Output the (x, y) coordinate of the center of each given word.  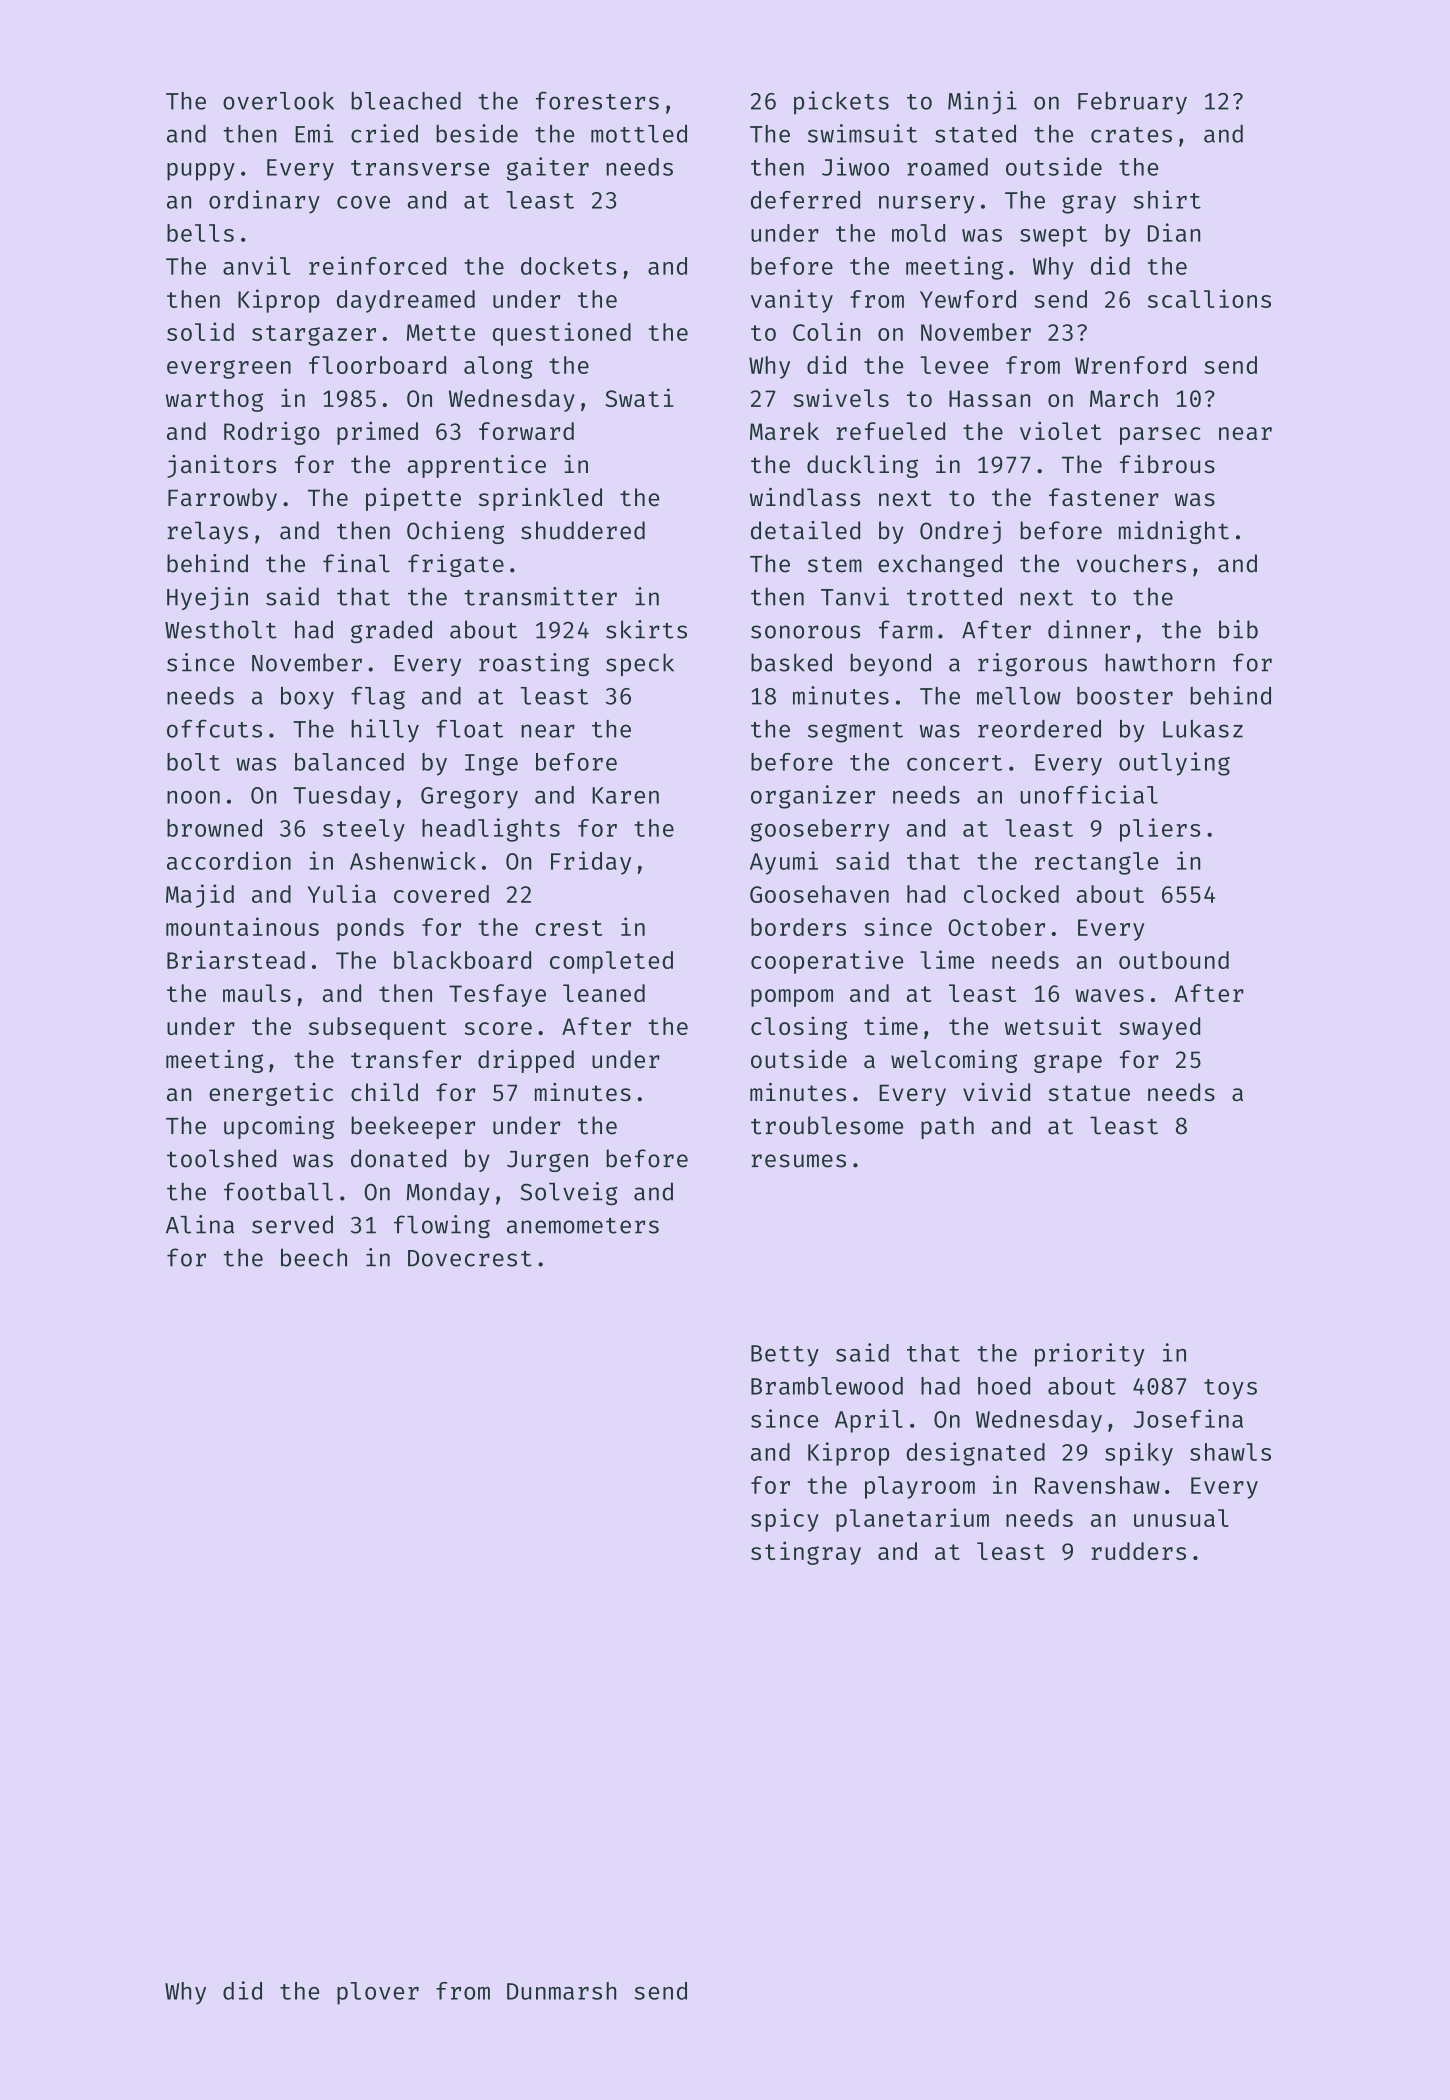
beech (314, 1257)
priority (1090, 1355)
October (996, 927)
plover (378, 1993)
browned (214, 828)
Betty (785, 1356)
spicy (785, 1520)
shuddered (583, 530)
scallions (1209, 298)
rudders (1138, 1551)
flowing (442, 1226)
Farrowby (222, 499)
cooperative (827, 962)
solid (200, 331)
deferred (805, 200)
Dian (1174, 232)
